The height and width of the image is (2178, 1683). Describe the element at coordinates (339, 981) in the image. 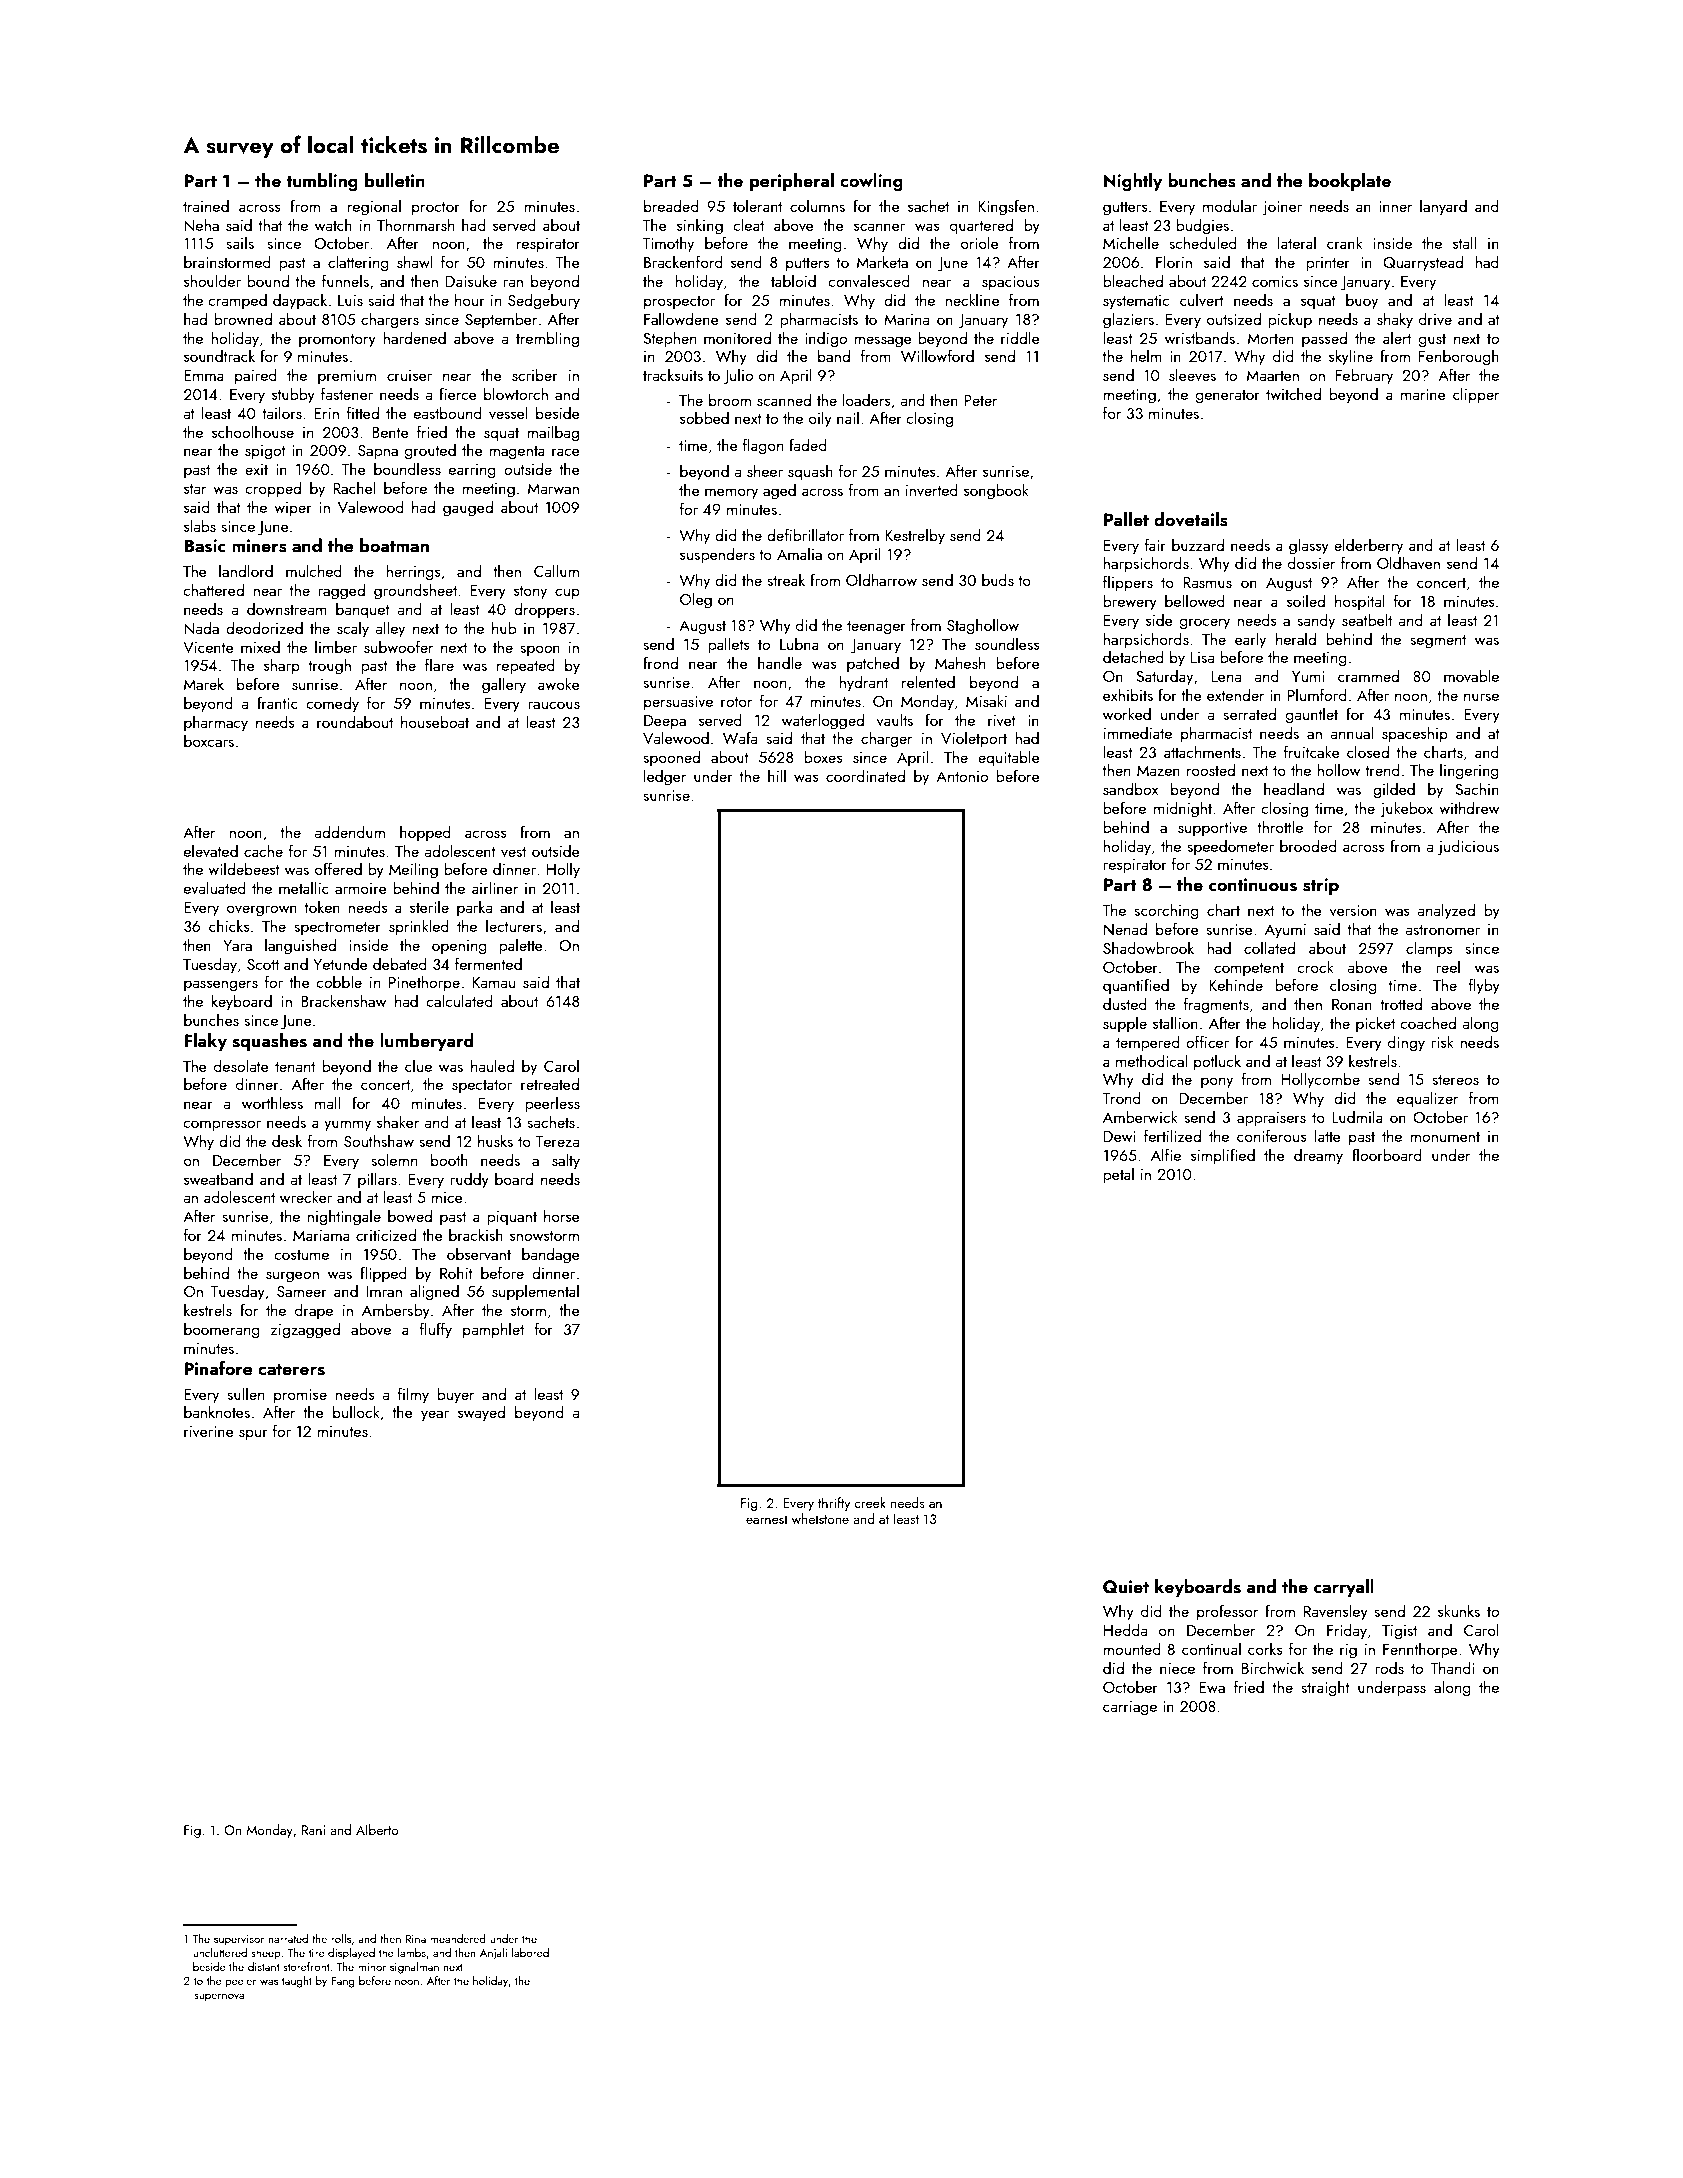

I see `cobble` at that location.
